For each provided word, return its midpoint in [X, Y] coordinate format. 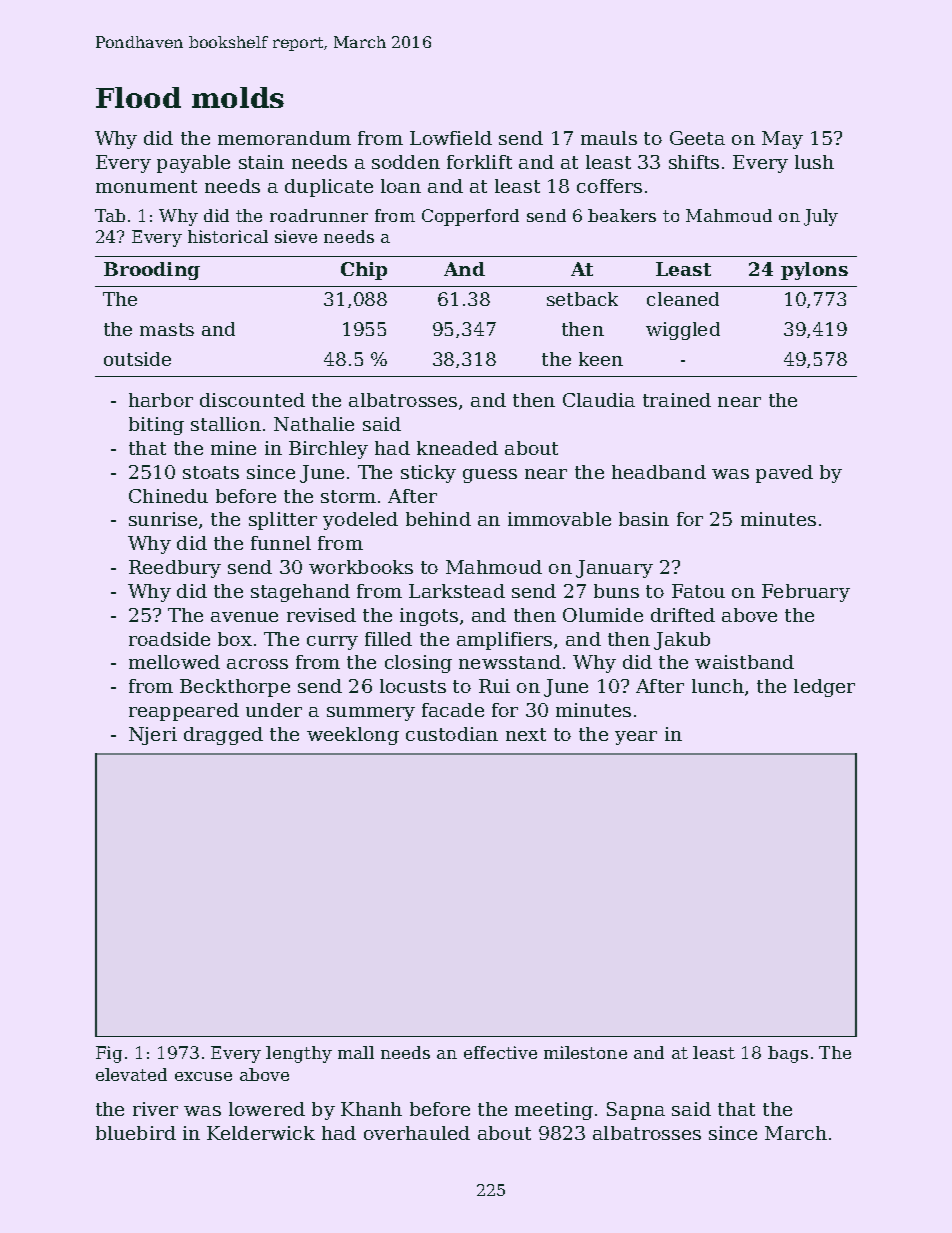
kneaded [457, 448]
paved [784, 474]
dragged [223, 736]
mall [356, 1052]
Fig [109, 1054]
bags [788, 1054]
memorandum [284, 138]
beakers [622, 215]
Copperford [470, 217]
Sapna [636, 1111]
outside [137, 359]
